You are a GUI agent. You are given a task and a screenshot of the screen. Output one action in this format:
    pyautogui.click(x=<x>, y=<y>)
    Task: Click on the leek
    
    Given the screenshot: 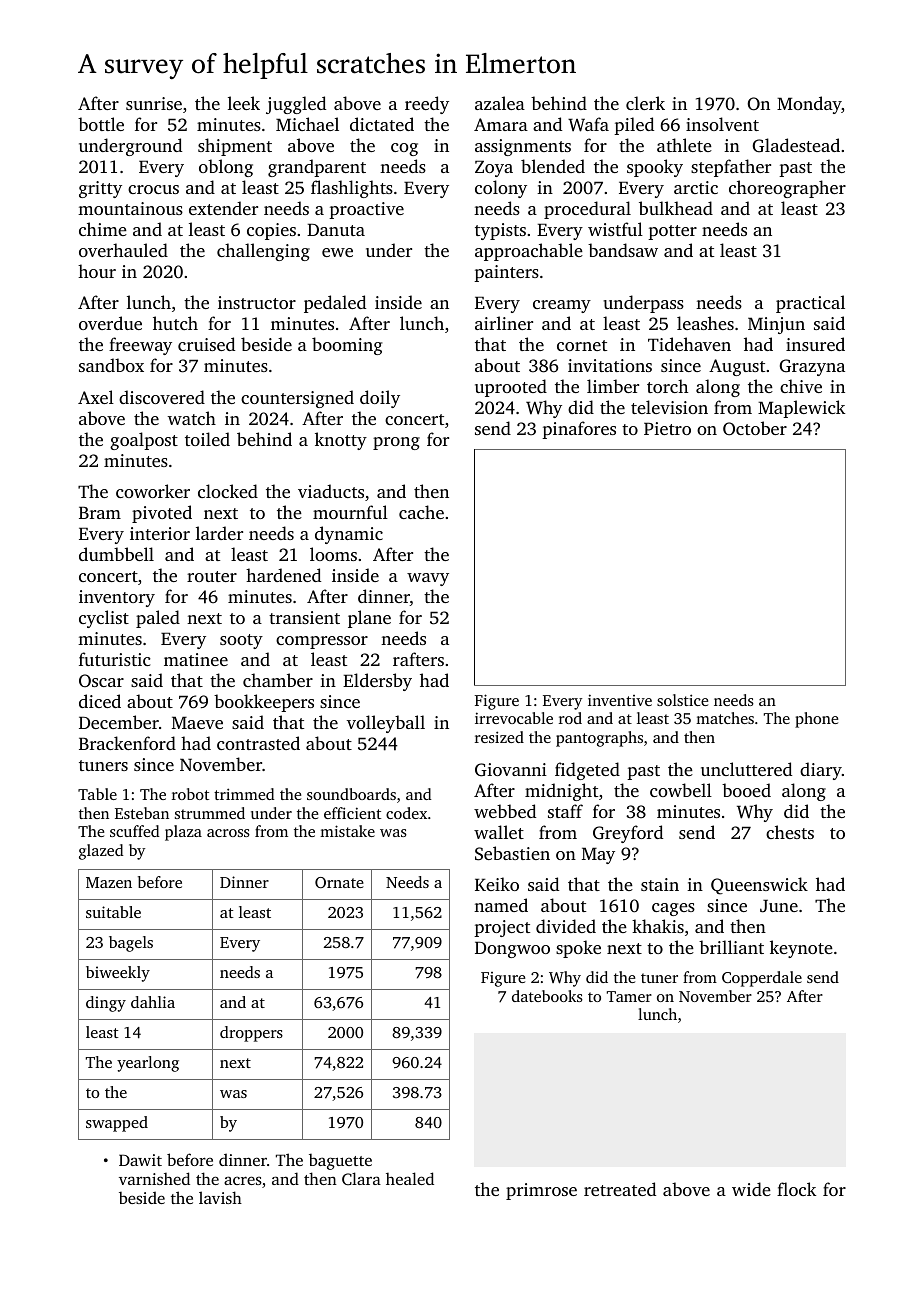 What is the action you would take?
    pyautogui.click(x=244, y=103)
